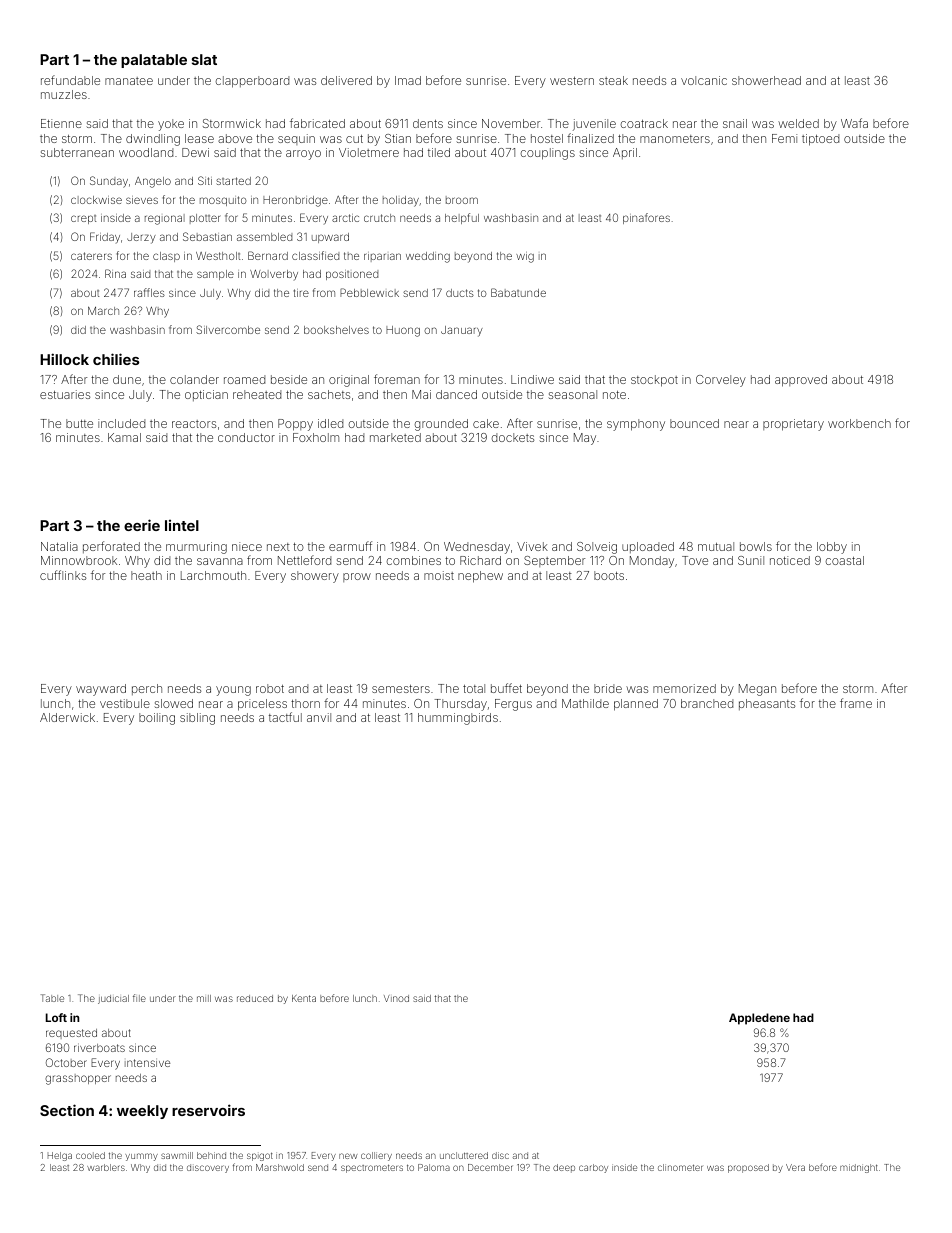  I want to click on Imad, so click(408, 80).
